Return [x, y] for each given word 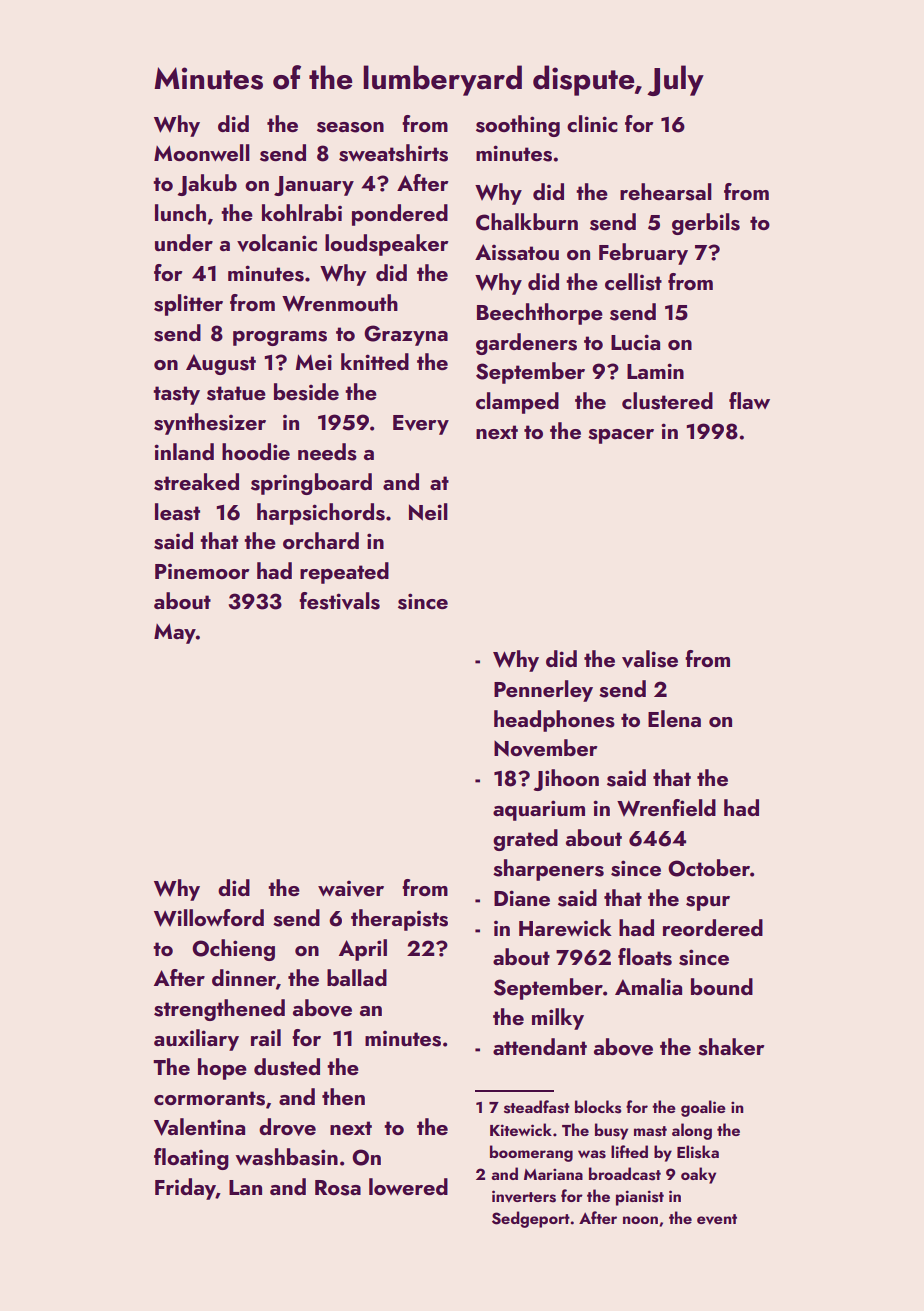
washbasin [286, 1157]
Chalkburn [527, 222]
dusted [287, 1067]
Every [421, 425]
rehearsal [666, 192]
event [717, 1219]
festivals [339, 601]
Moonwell [202, 152]
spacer [621, 436]
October [709, 868]
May [175, 633]
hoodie [256, 451]
